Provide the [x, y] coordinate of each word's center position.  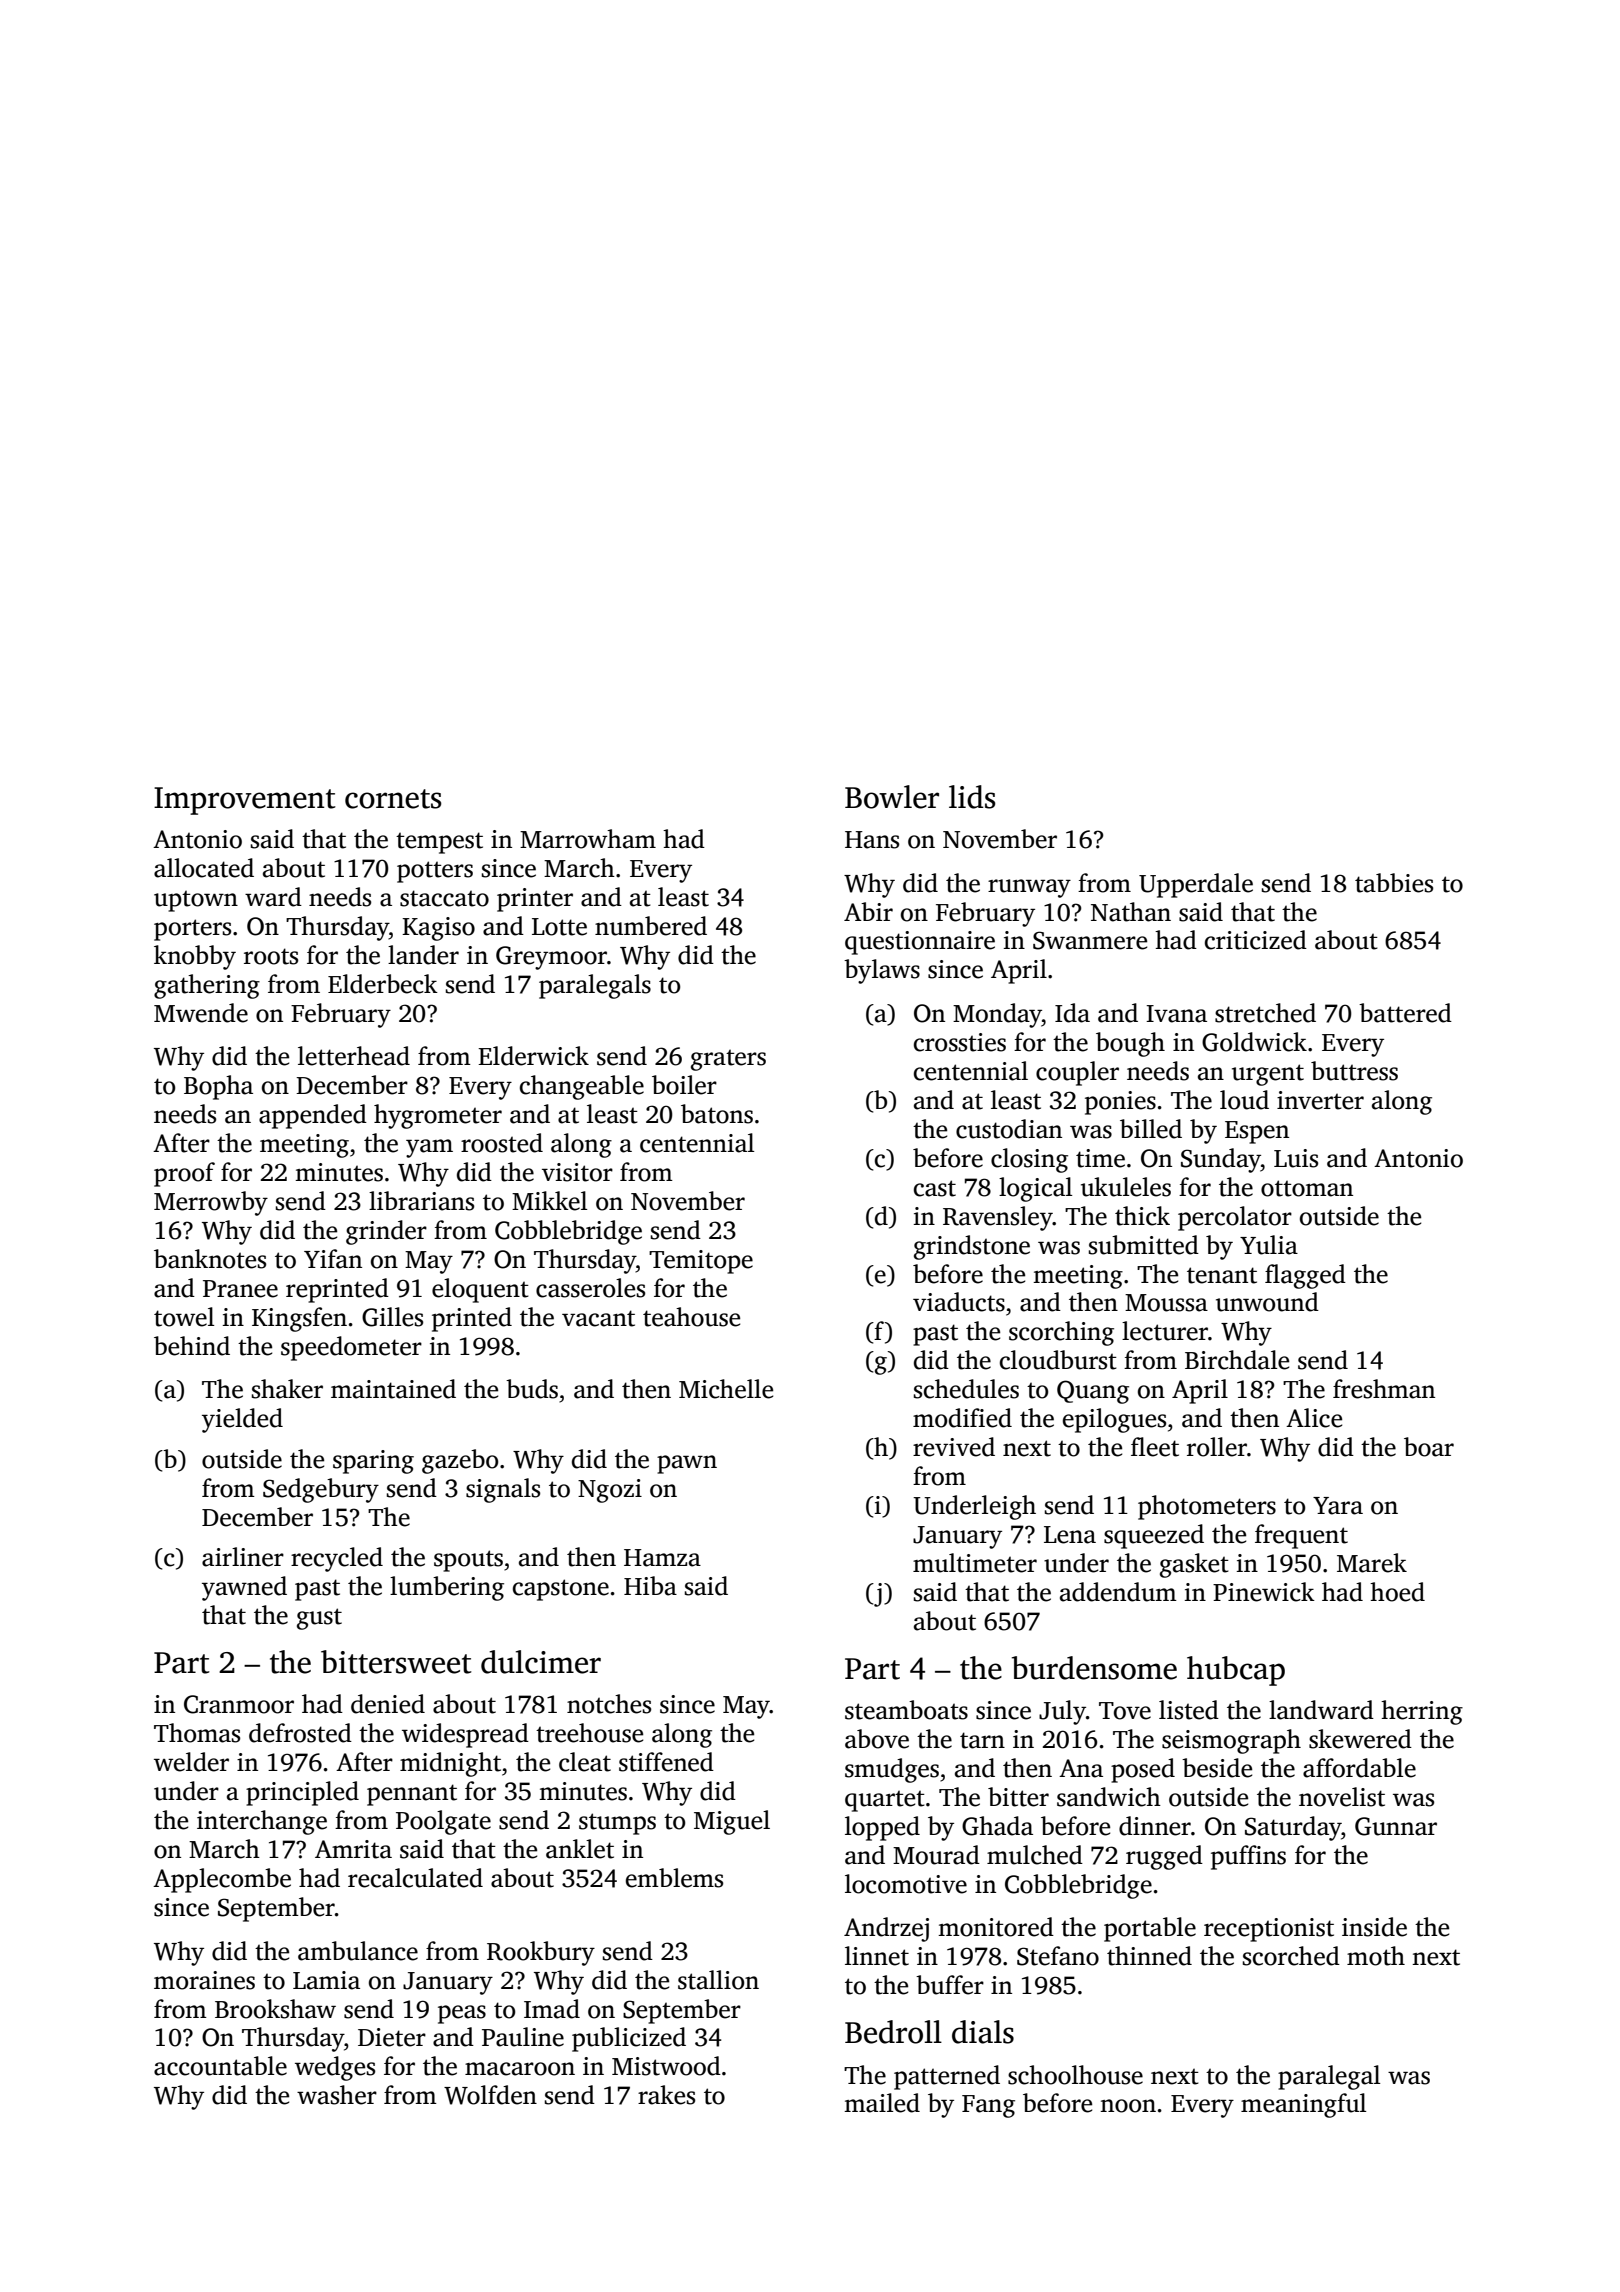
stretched [1265, 1013]
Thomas [197, 1733]
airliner [243, 1557]
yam [429, 1148]
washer [337, 2095]
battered [1405, 1013]
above [877, 1739]
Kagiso [438, 929]
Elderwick [533, 1056]
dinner [1155, 1826]
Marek [1372, 1563]
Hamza [662, 1558]
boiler [684, 1085]
